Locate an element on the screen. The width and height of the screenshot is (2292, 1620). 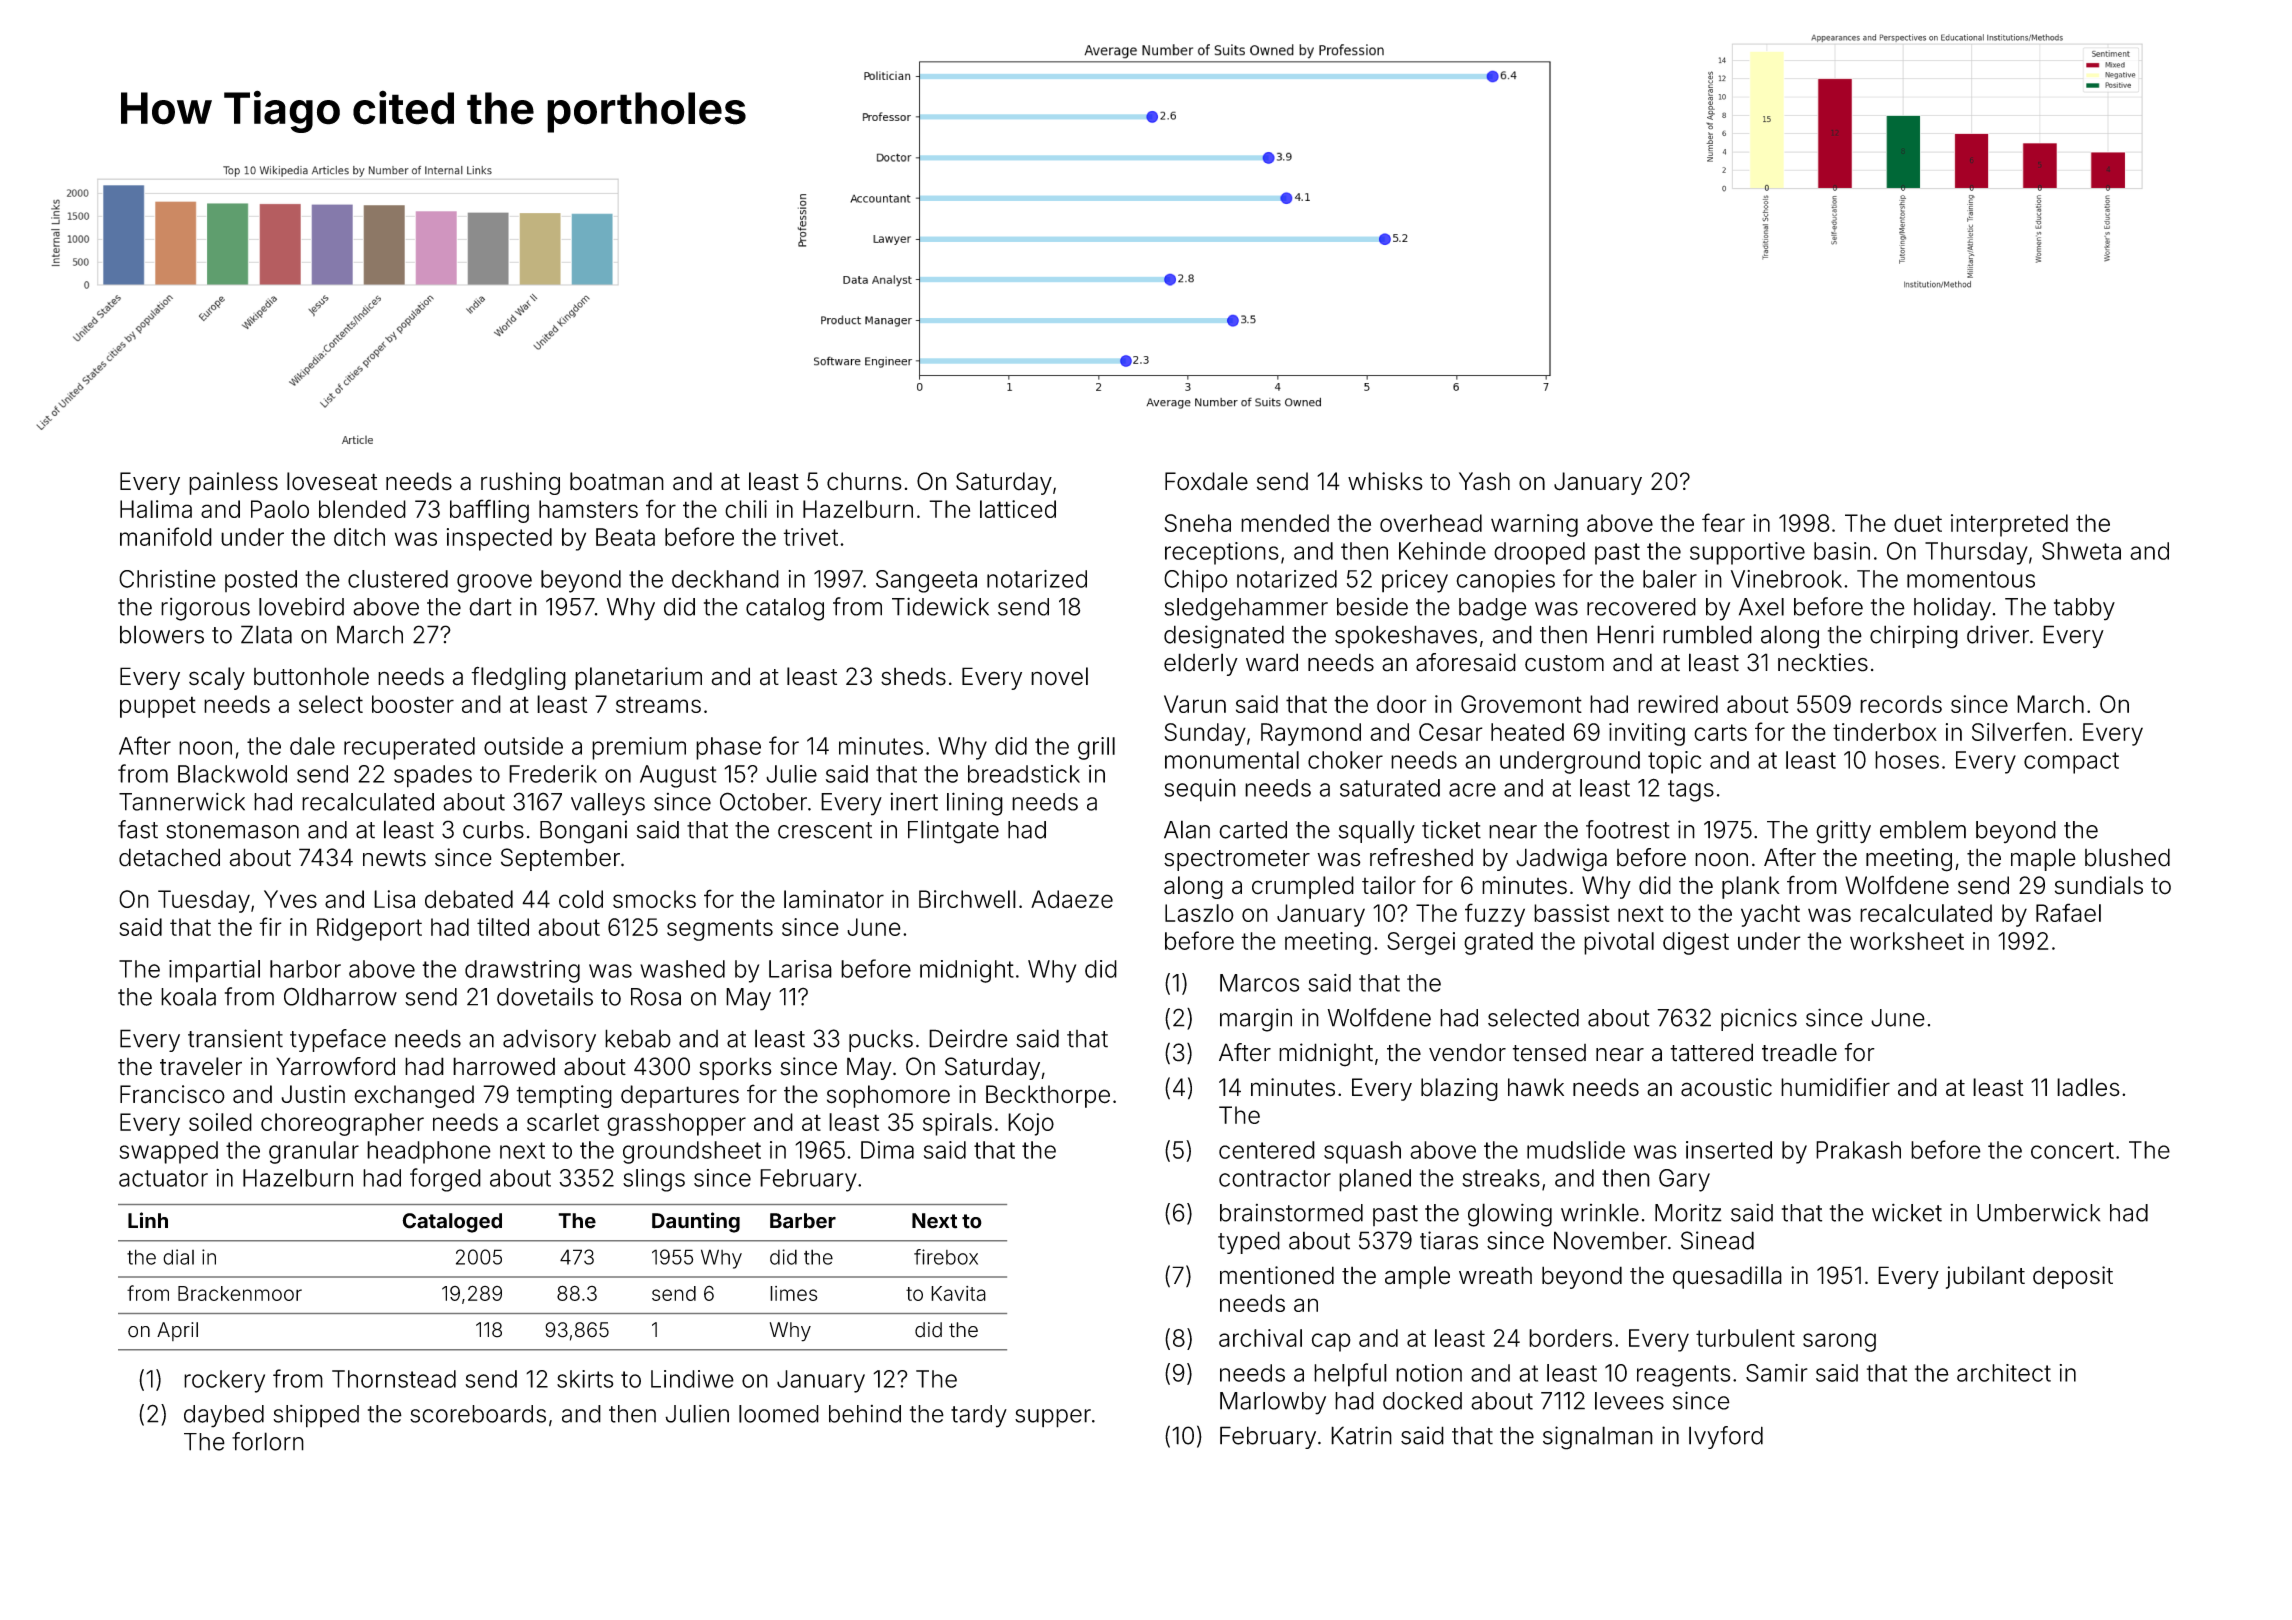
Shweta is located at coordinates (2081, 551).
